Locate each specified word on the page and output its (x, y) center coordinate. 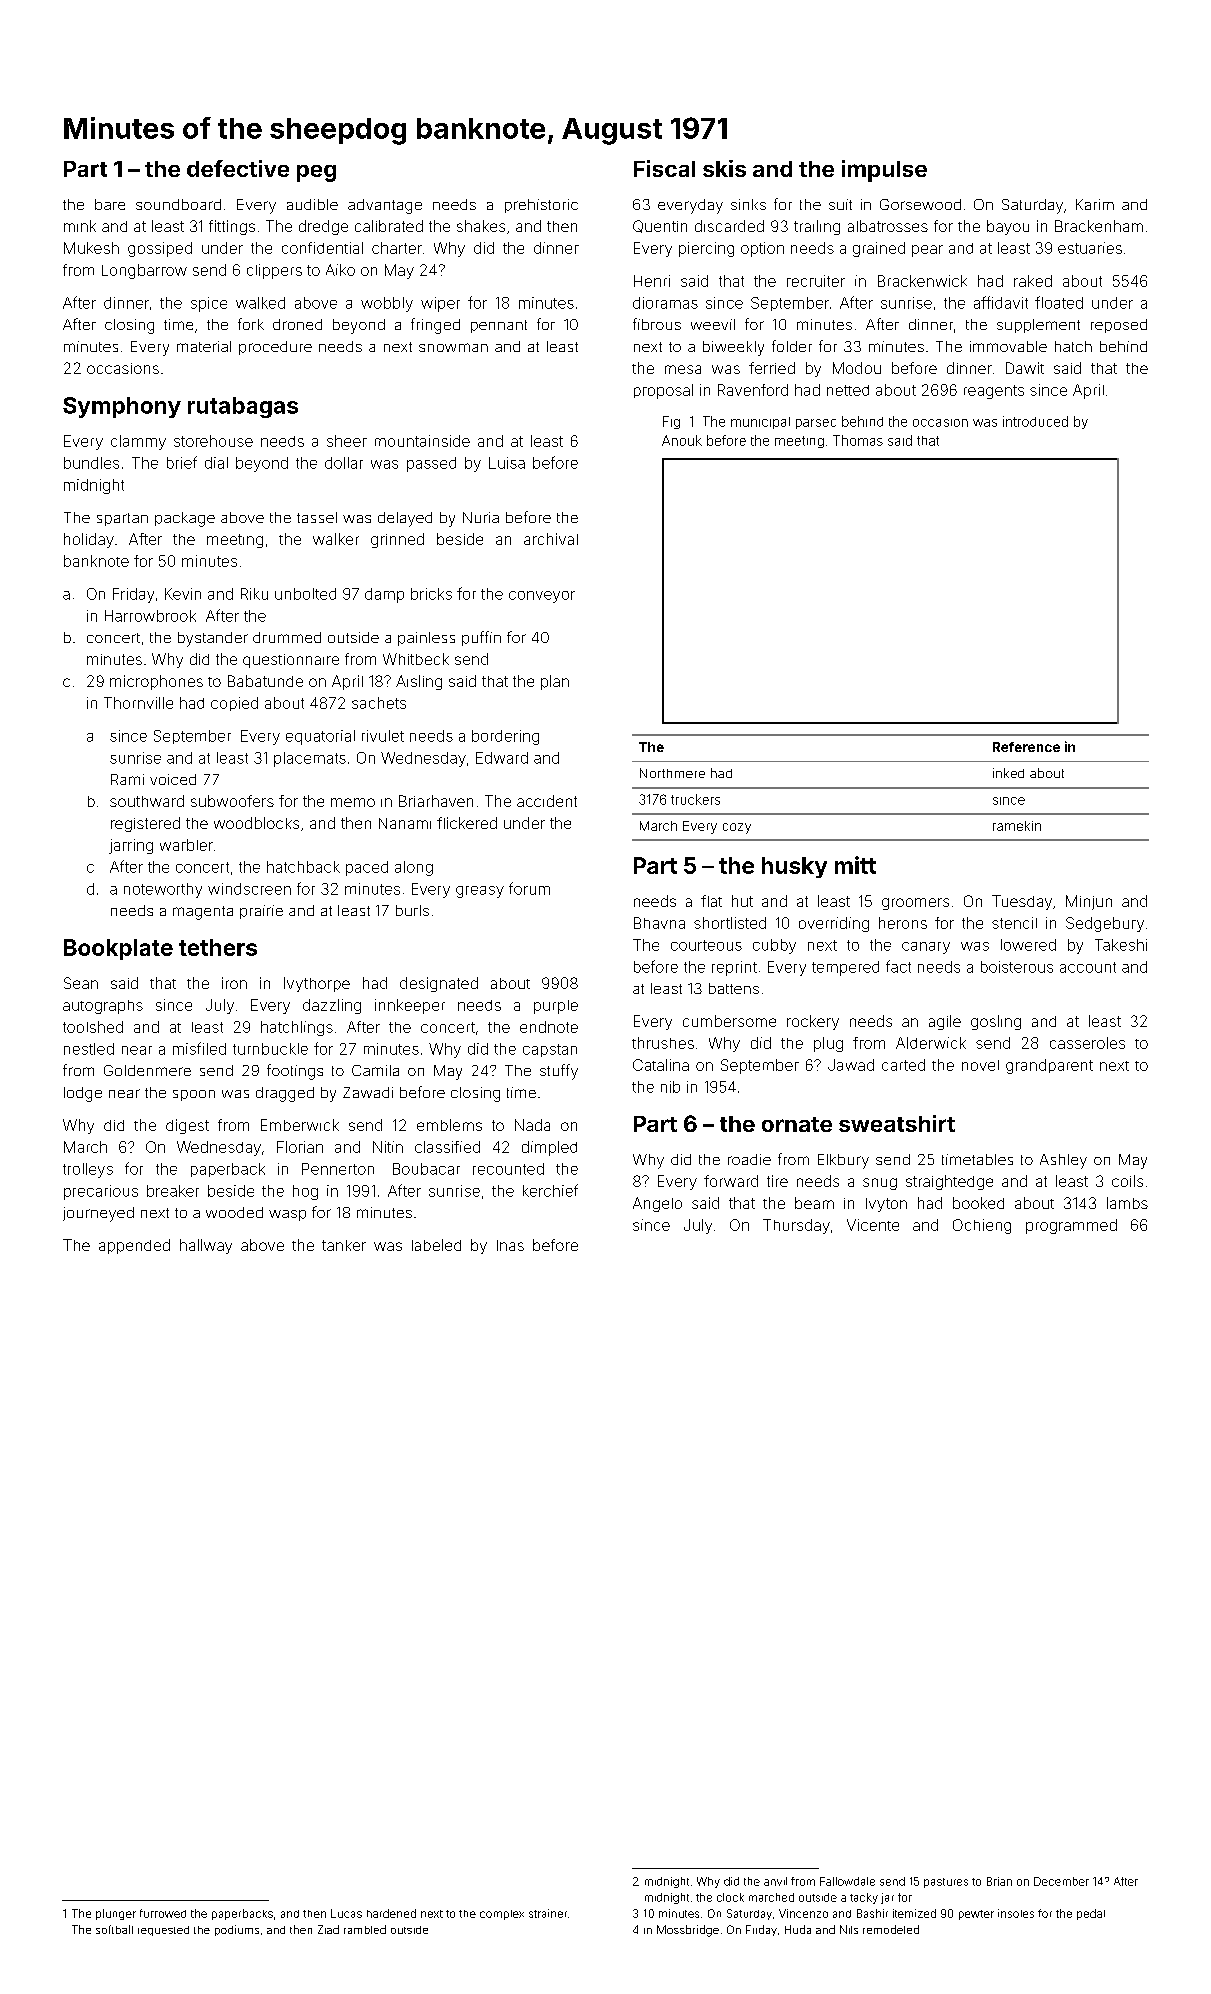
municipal (760, 423)
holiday (89, 540)
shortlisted (730, 923)
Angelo (657, 1204)
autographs (103, 1007)
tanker (344, 1245)
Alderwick (931, 1043)
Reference (1026, 747)
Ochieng (982, 1226)
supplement (1038, 326)
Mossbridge (688, 1931)
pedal (1091, 1914)
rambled (365, 1929)
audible (312, 204)
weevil (713, 324)
